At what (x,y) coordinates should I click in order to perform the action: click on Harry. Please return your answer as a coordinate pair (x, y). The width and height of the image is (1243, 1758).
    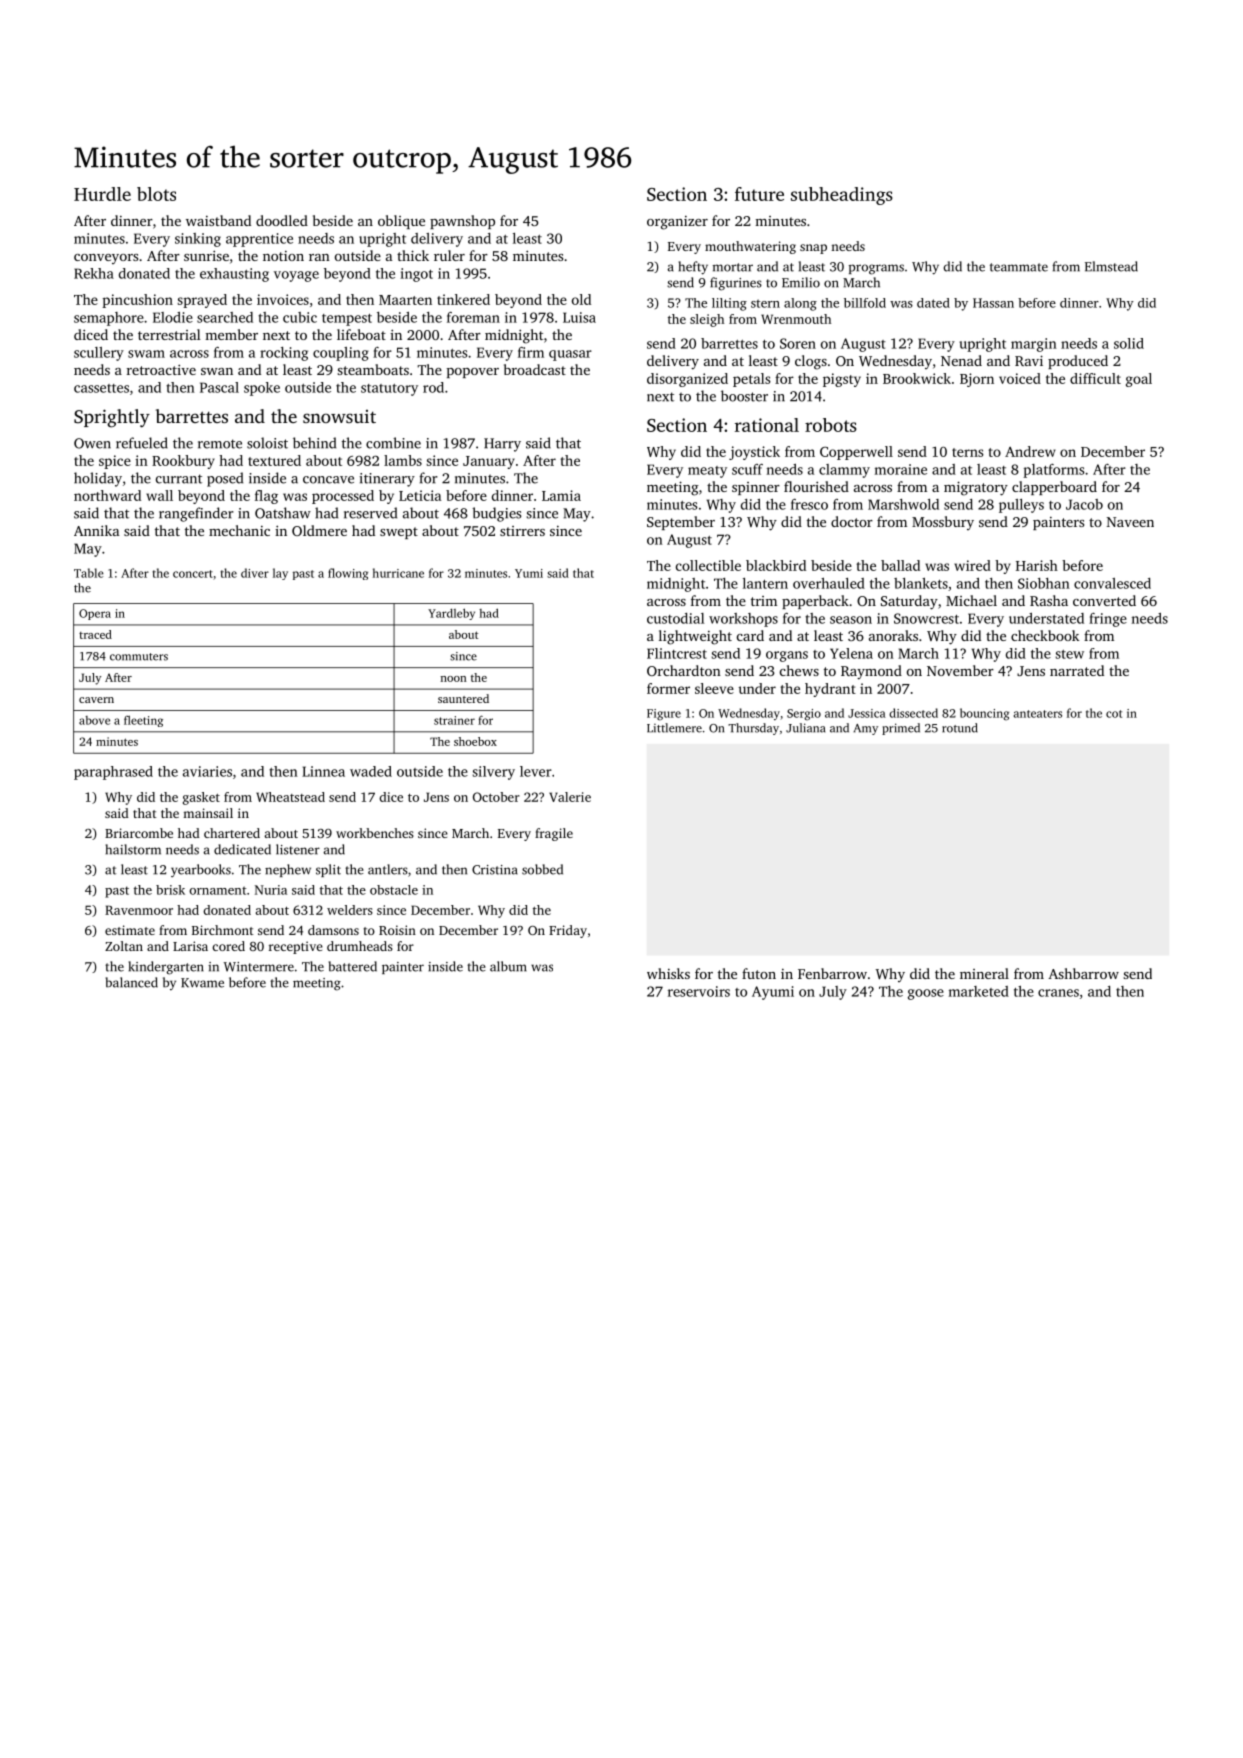
    Looking at the image, I should click on (502, 445).
